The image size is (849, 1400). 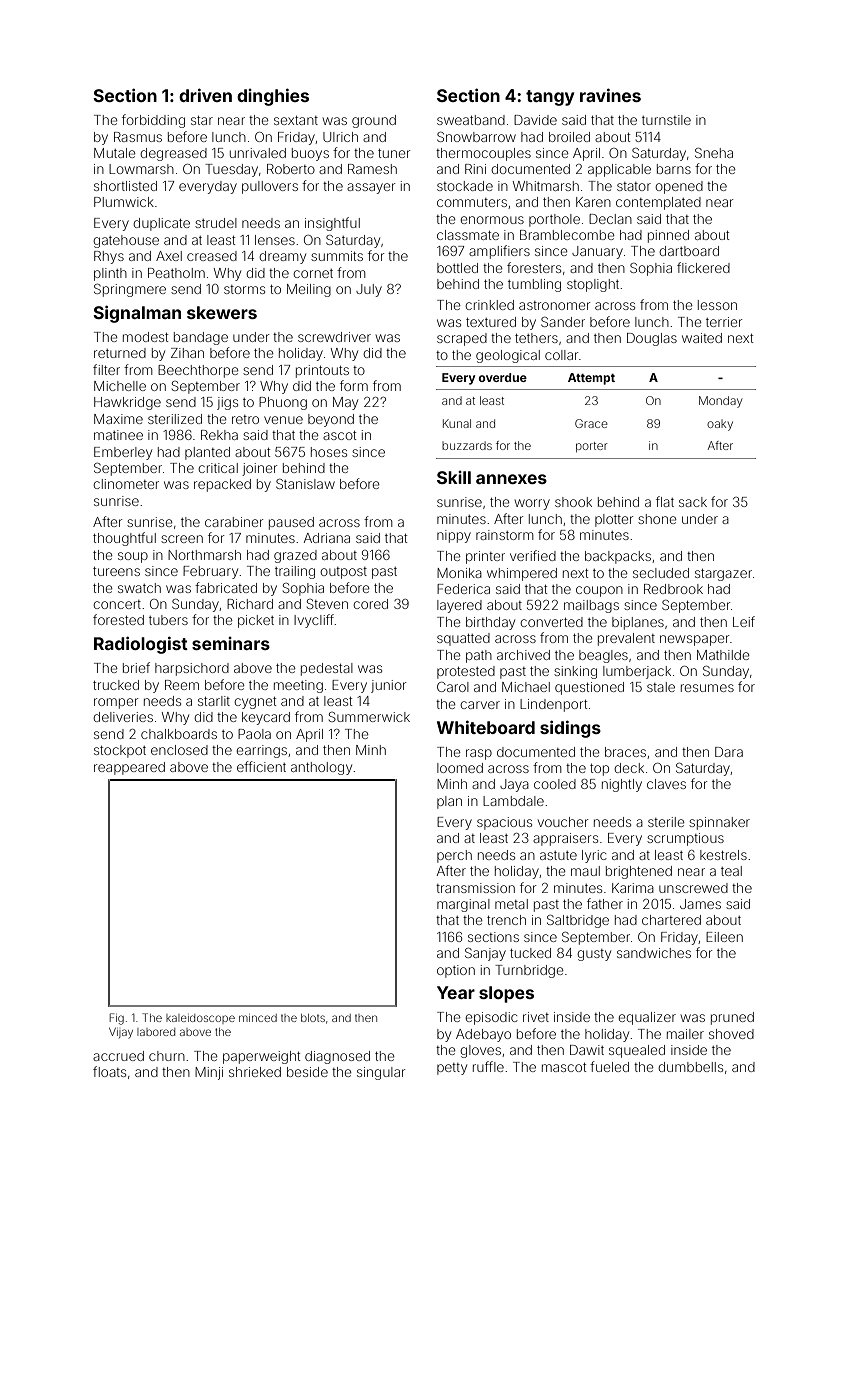 I want to click on dinghies, so click(x=273, y=97).
